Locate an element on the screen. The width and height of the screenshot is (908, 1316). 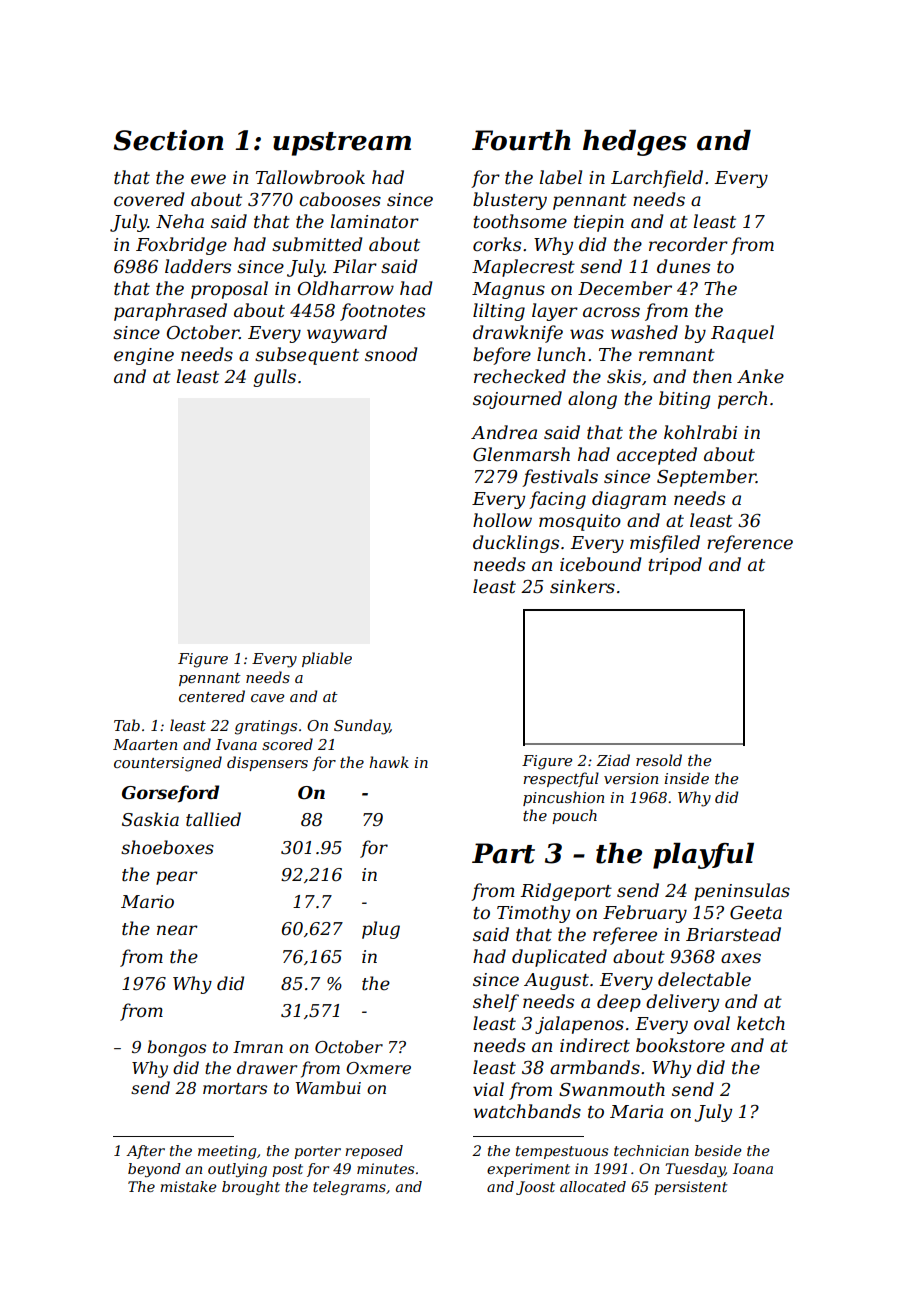
bookstore is located at coordinates (680, 1045).
